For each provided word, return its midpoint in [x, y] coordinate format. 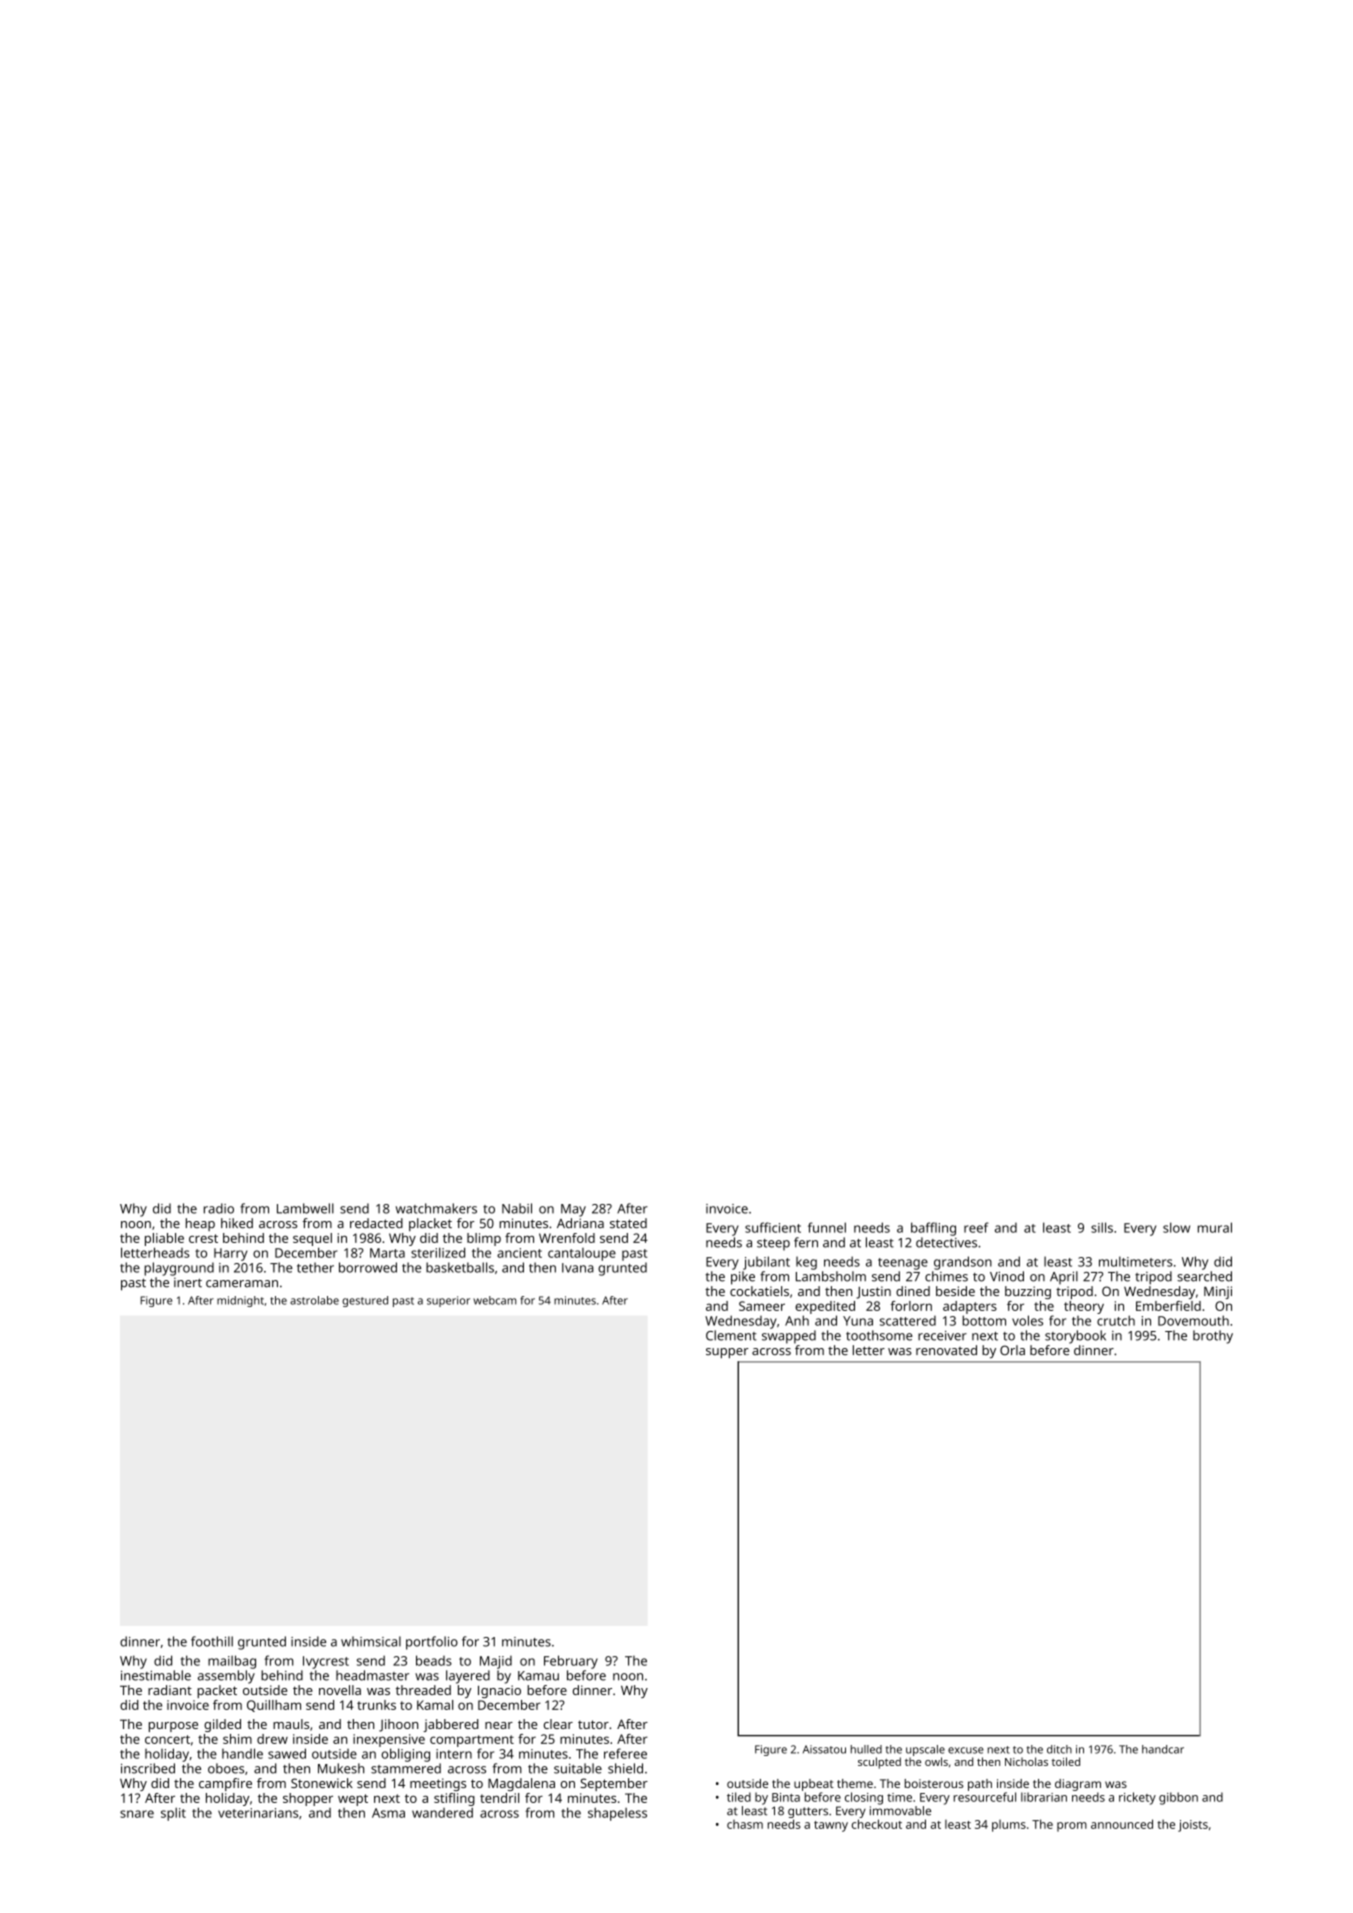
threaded [423, 1690]
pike [743, 1278]
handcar [1163, 1749]
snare [137, 1814]
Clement [731, 1335]
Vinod [1007, 1276]
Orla [1012, 1350]
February [571, 1662]
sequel [312, 1239]
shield [625, 1768]
